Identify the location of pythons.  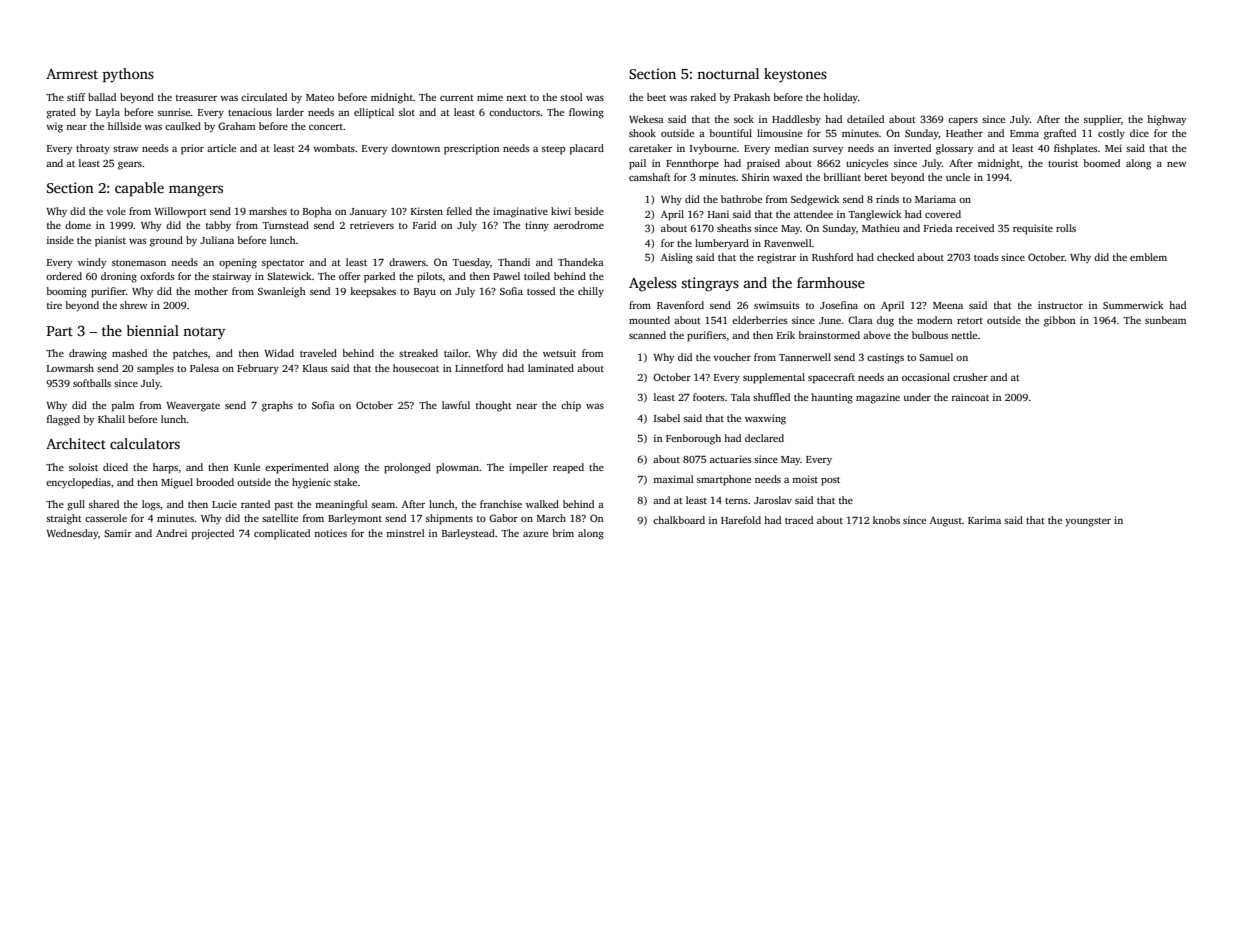
(128, 75).
